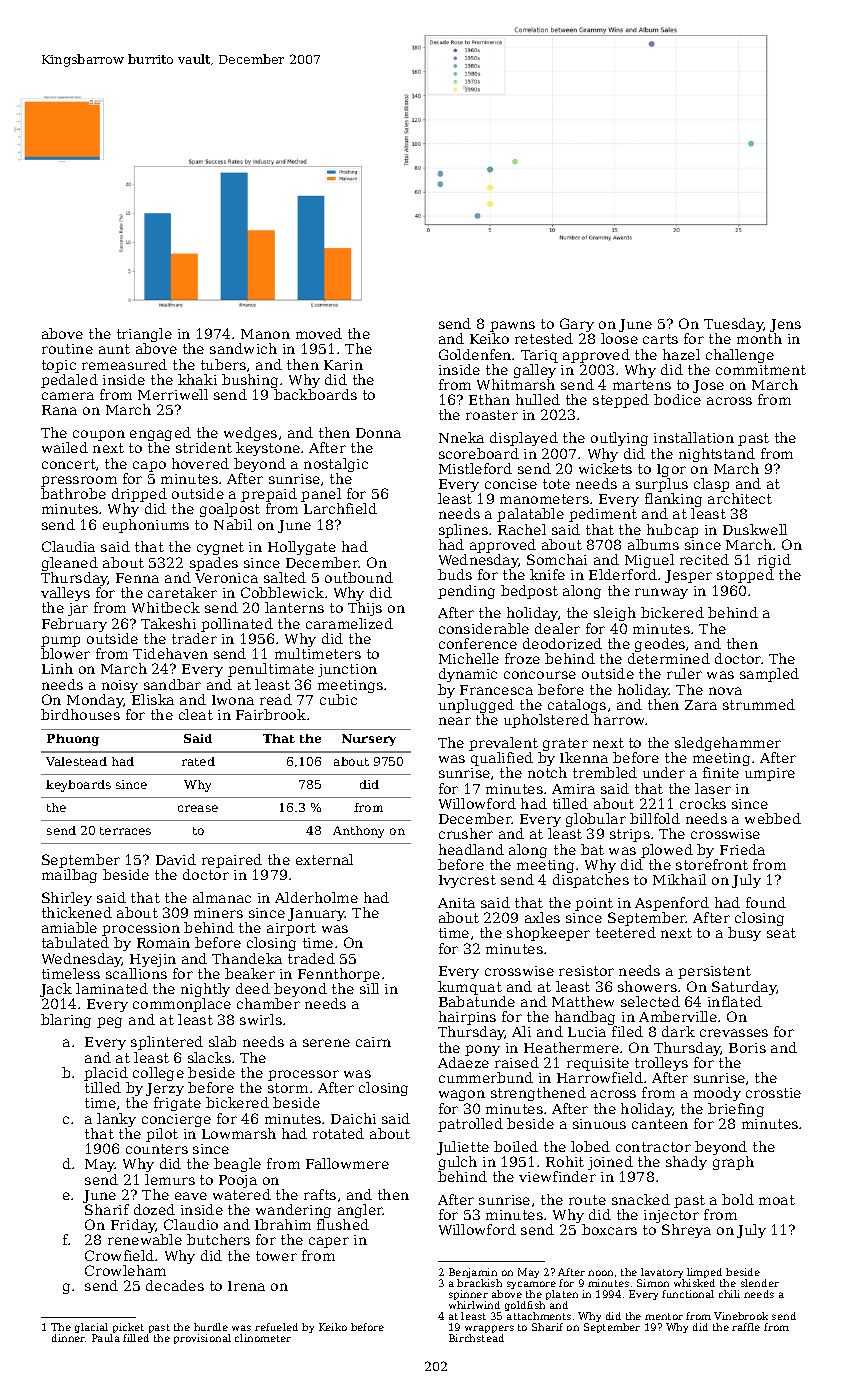  What do you see at coordinates (773, 1093) in the page?
I see `crosstie` at bounding box center [773, 1093].
